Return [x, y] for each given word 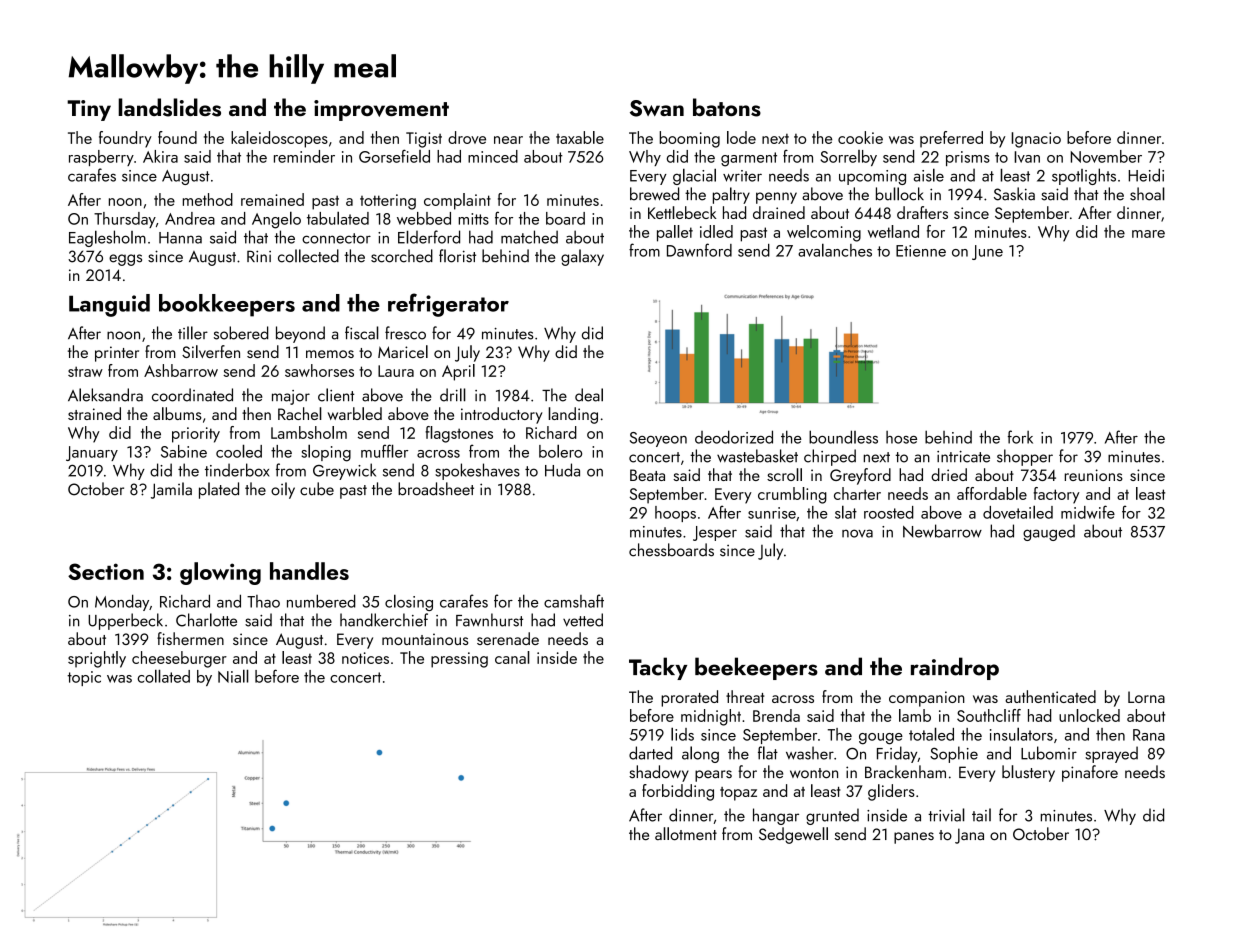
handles [309, 571]
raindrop [955, 668]
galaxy [582, 257]
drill [453, 395]
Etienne [921, 251]
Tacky [658, 668]
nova [857, 533]
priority [196, 435]
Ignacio [1036, 140]
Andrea [190, 218]
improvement [381, 110]
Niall [233, 676]
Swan [657, 108]
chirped [830, 457]
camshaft [574, 601]
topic [84, 678]
